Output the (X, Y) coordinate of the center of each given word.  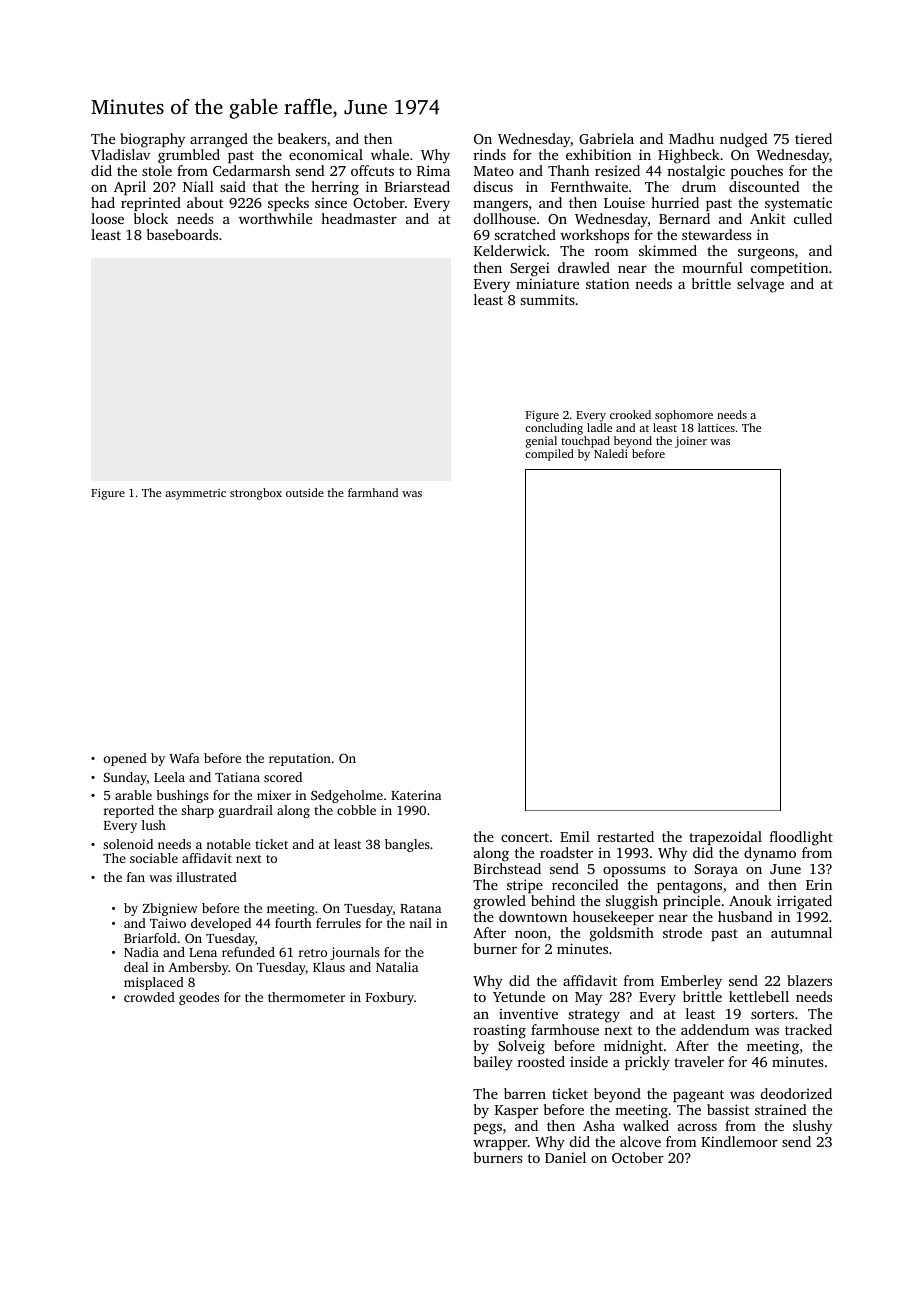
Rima (433, 170)
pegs (488, 1129)
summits (547, 299)
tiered (813, 138)
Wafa (184, 758)
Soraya (716, 871)
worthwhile (275, 218)
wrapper (500, 1145)
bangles (407, 845)
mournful (712, 267)
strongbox (256, 494)
